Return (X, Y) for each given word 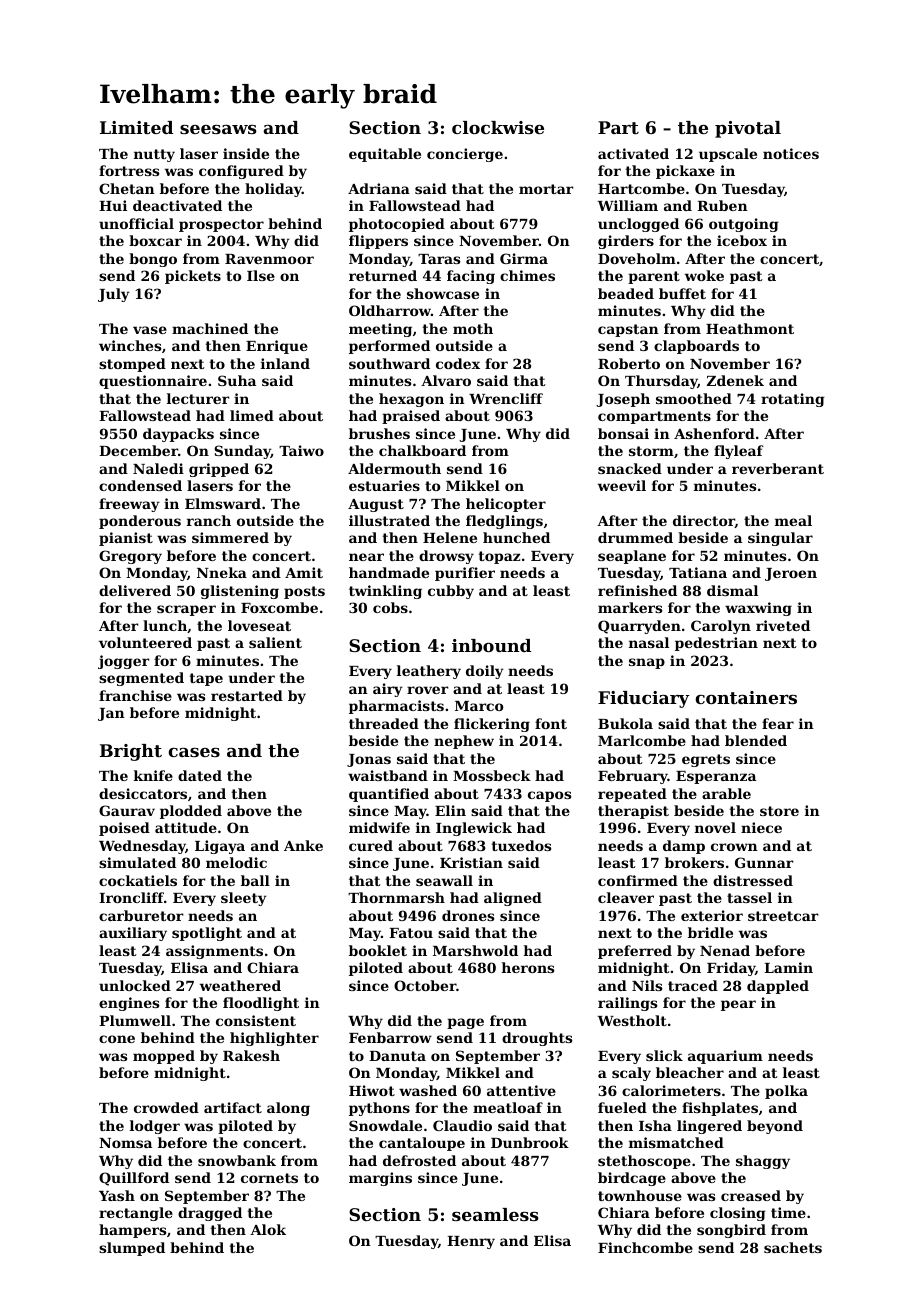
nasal (649, 642)
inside (246, 153)
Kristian (471, 862)
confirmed (638, 880)
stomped (132, 365)
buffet (682, 293)
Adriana (379, 188)
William (628, 205)
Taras (439, 259)
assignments (214, 952)
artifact (233, 1107)
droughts (537, 1039)
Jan (111, 714)
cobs (390, 607)
